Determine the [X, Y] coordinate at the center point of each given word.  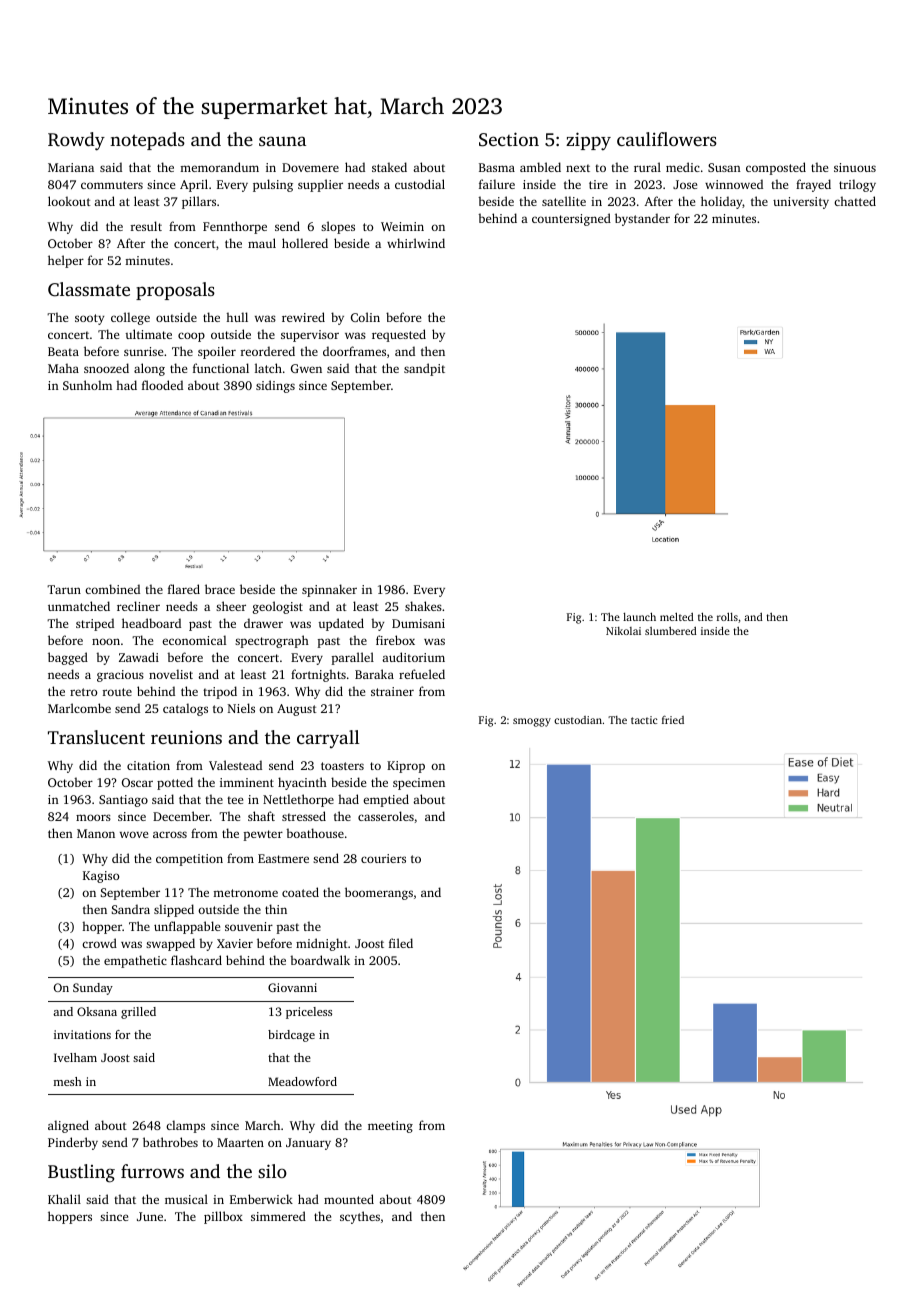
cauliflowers [667, 139]
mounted [349, 1199]
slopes [338, 227]
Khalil [64, 1199]
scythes [360, 1217]
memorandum [219, 167]
